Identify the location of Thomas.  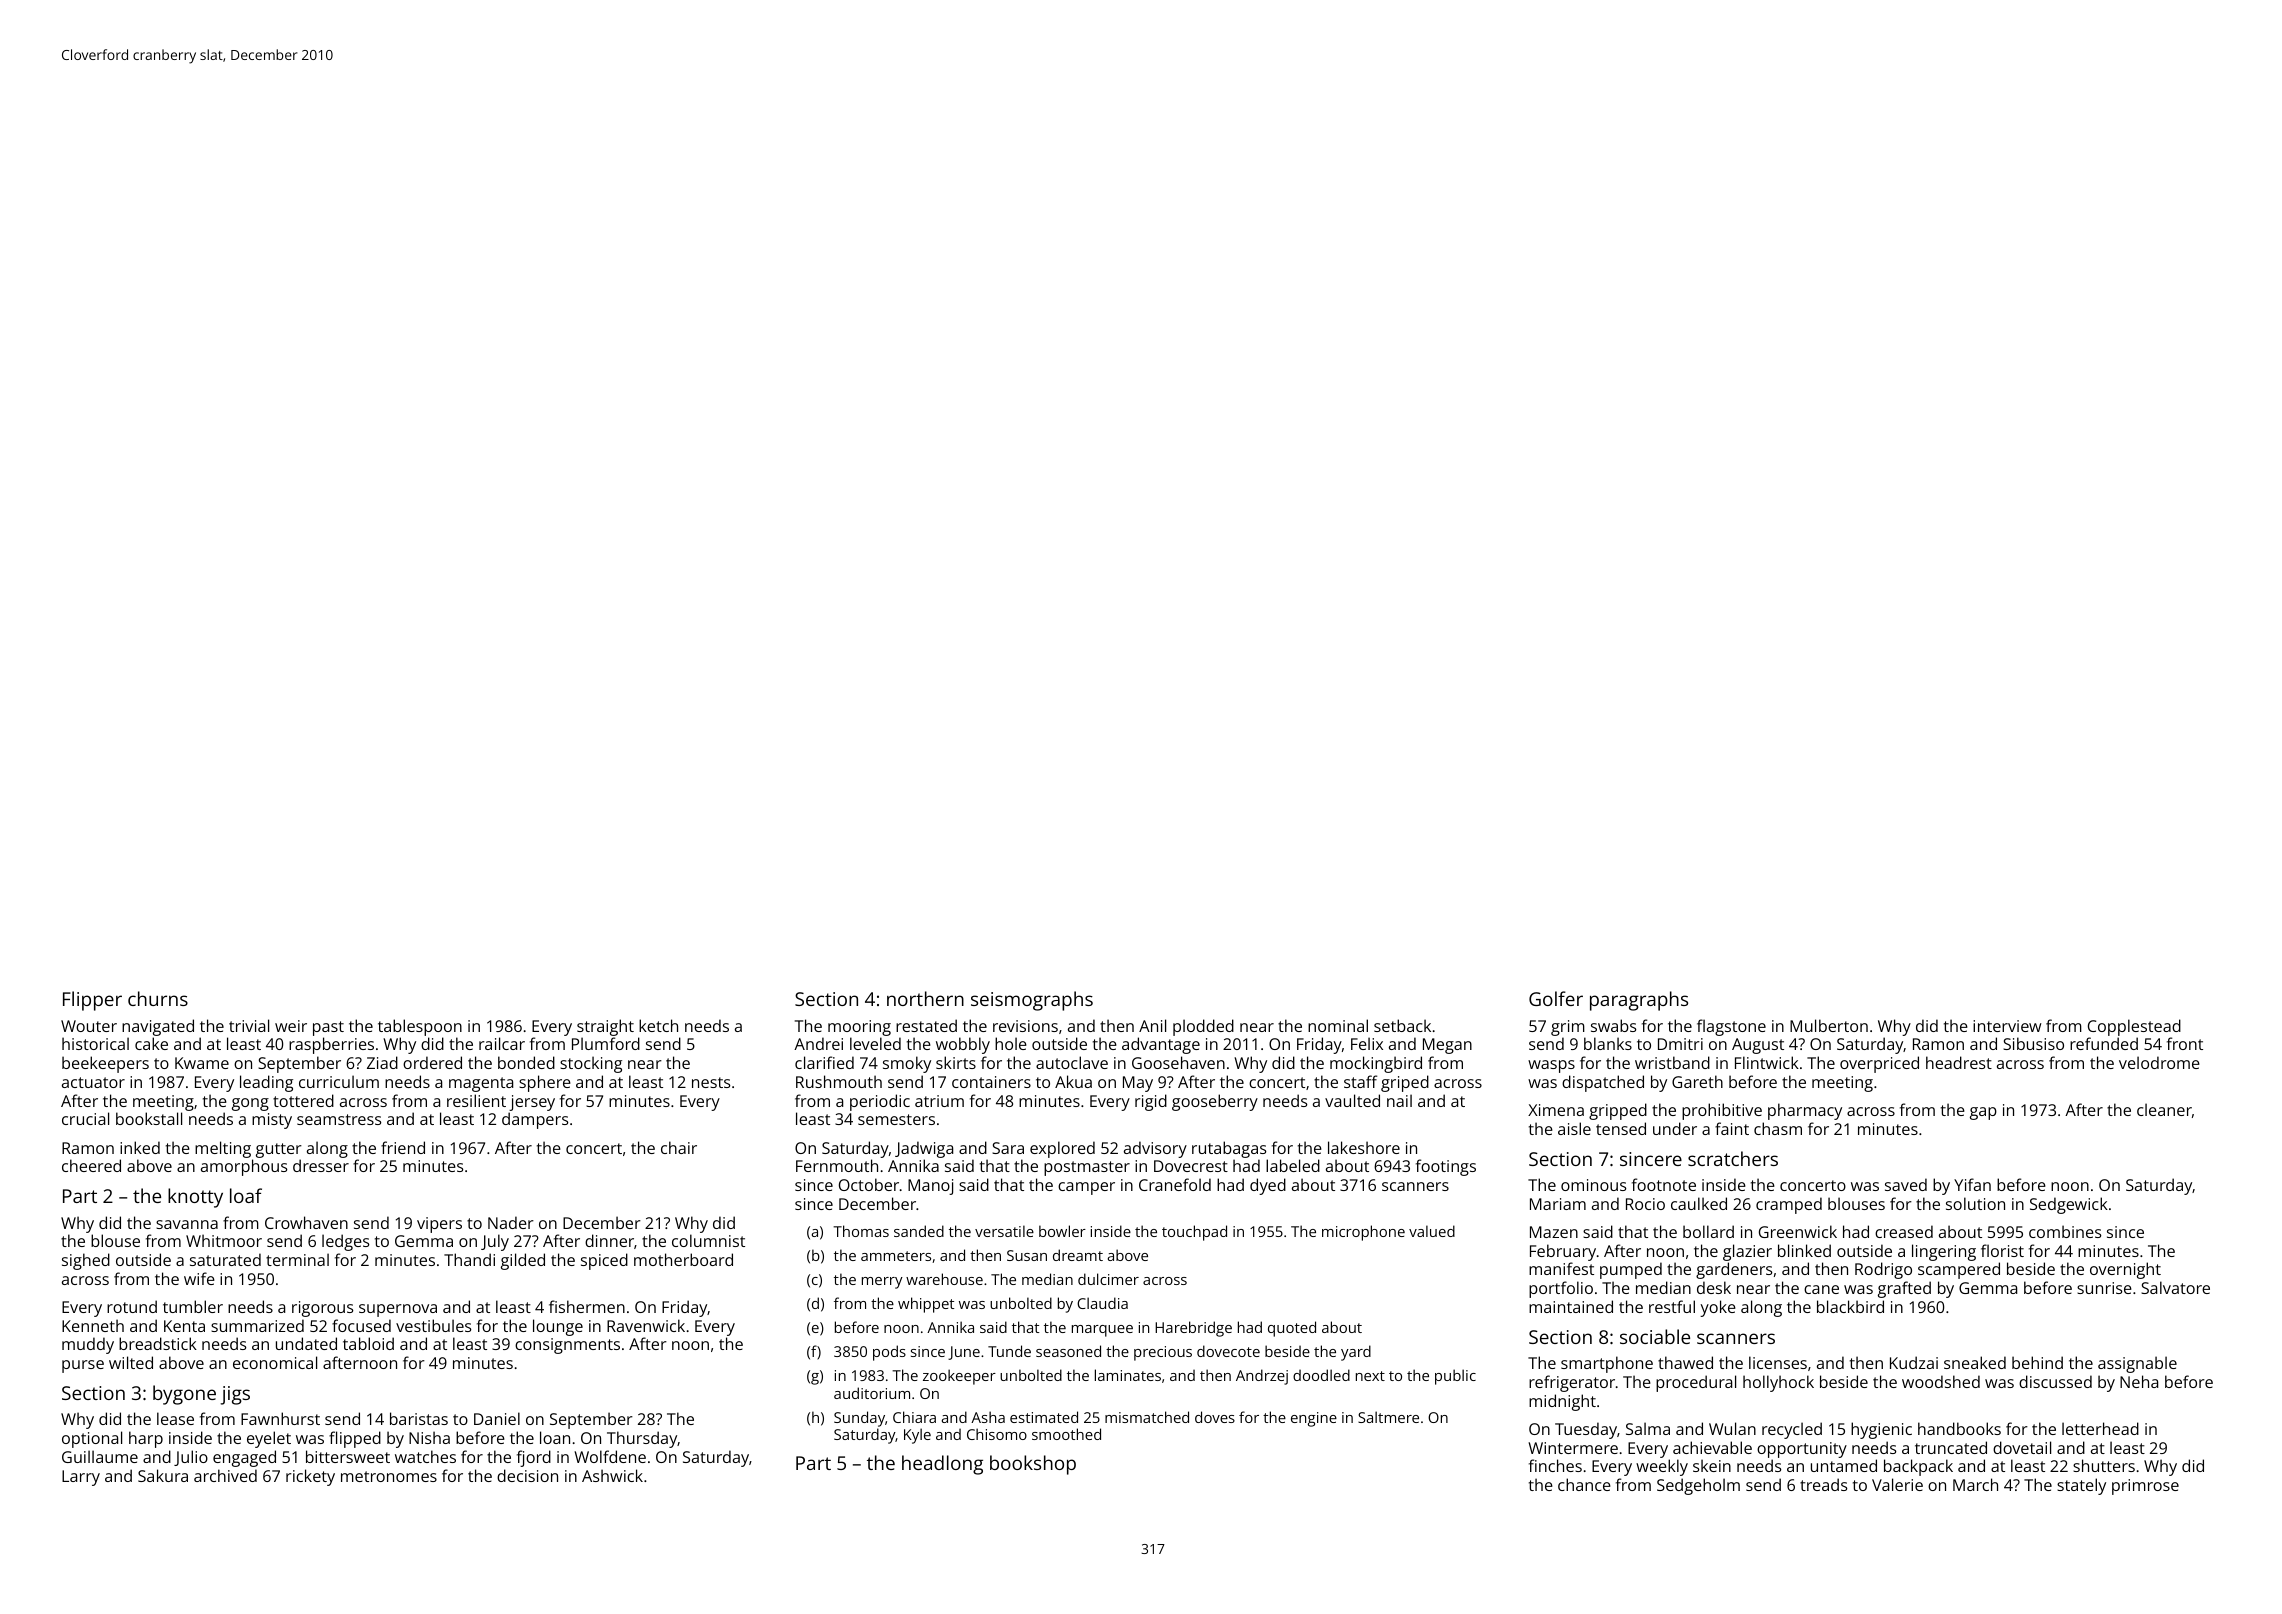
(861, 1231).
